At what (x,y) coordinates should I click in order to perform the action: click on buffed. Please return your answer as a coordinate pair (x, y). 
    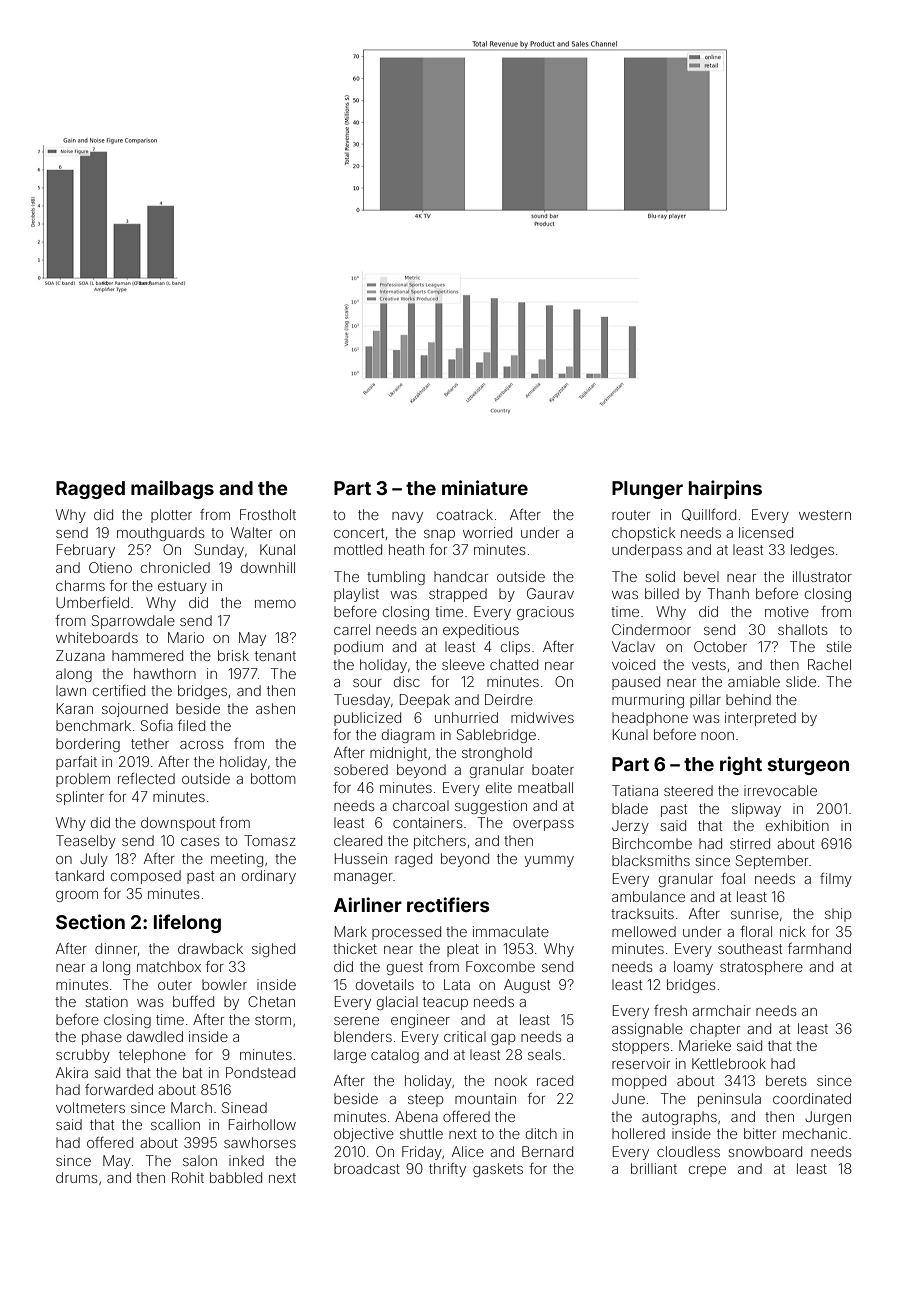
    Looking at the image, I should click on (193, 1001).
